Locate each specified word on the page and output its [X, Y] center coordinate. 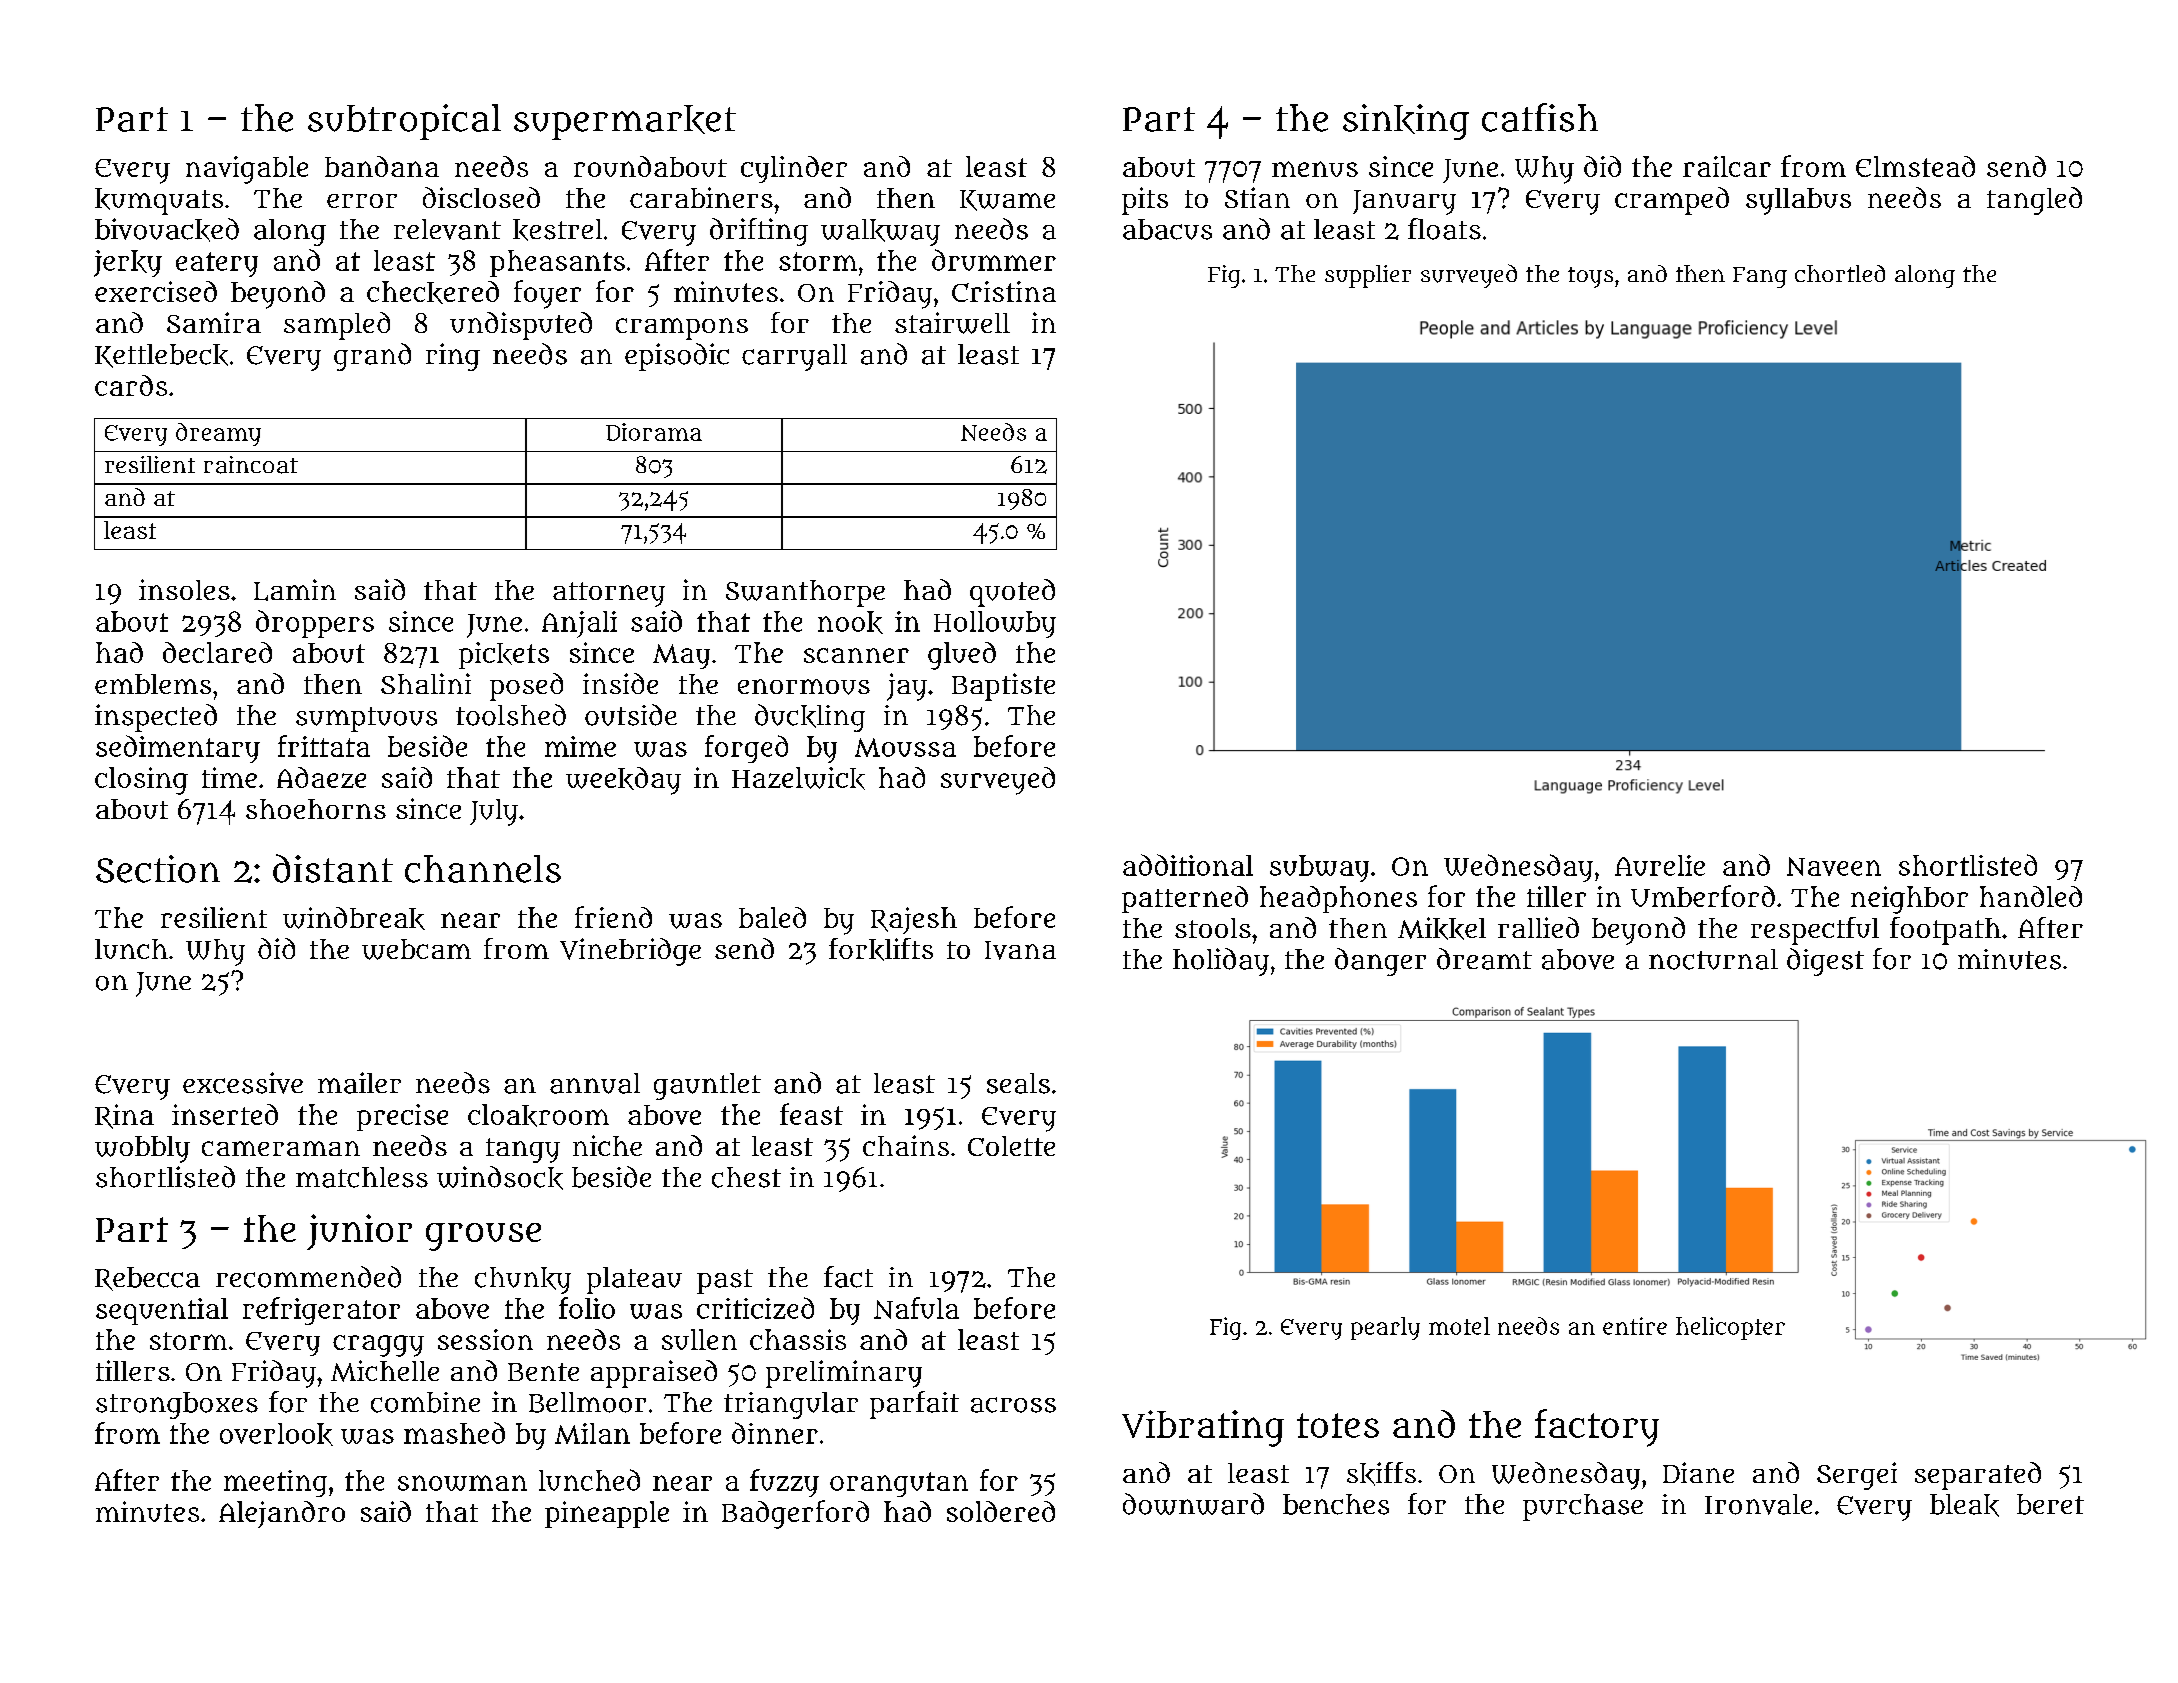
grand [372, 357]
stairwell [952, 323]
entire [1635, 1326]
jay [907, 687]
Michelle [385, 1371]
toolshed [511, 715]
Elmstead [1915, 166]
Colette [1011, 1146]
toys [1590, 277]
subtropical [404, 122]
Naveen [1834, 866]
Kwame [1007, 200]
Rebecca [147, 1279]
